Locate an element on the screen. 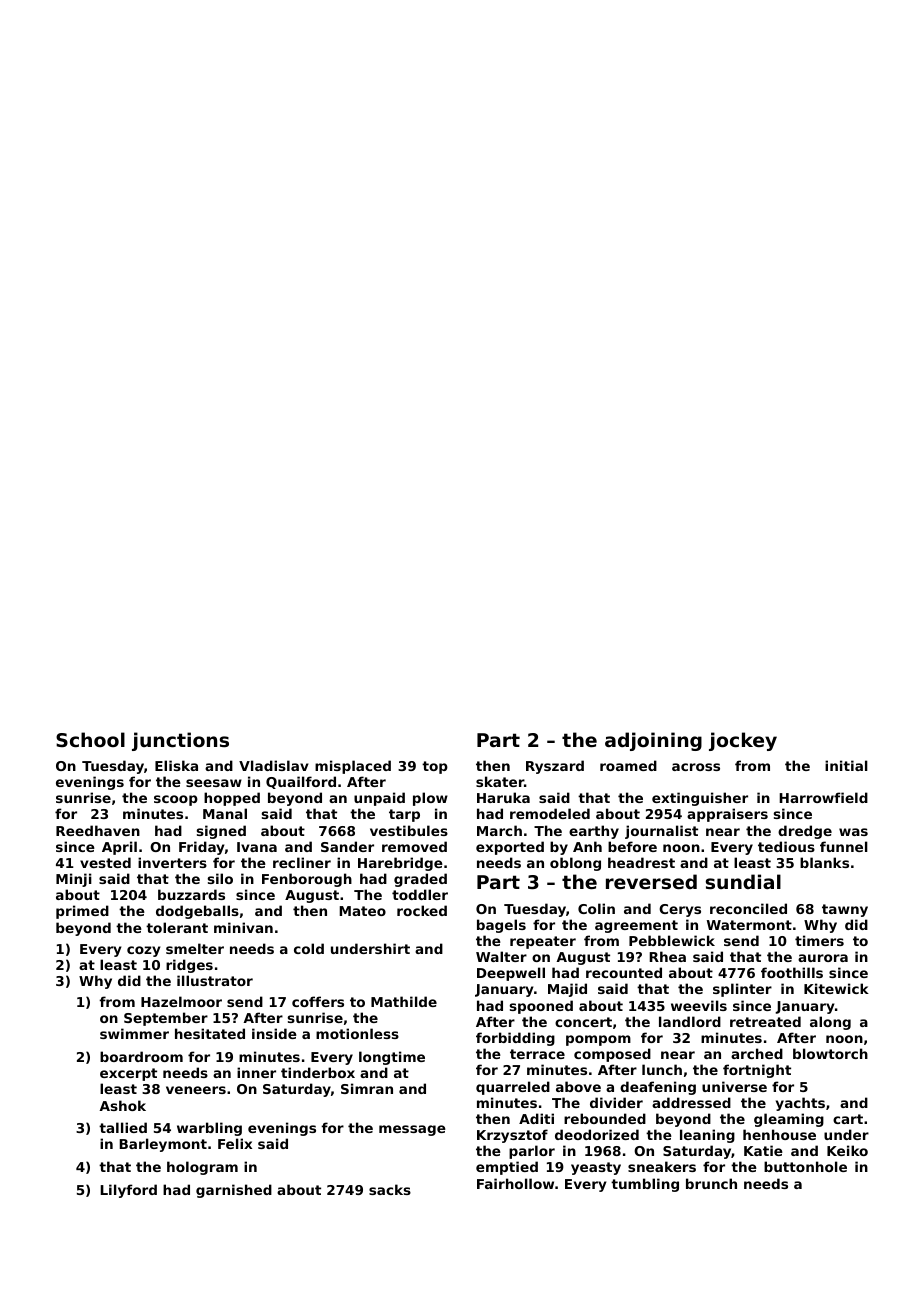 The height and width of the screenshot is (1308, 924). across is located at coordinates (696, 767).
